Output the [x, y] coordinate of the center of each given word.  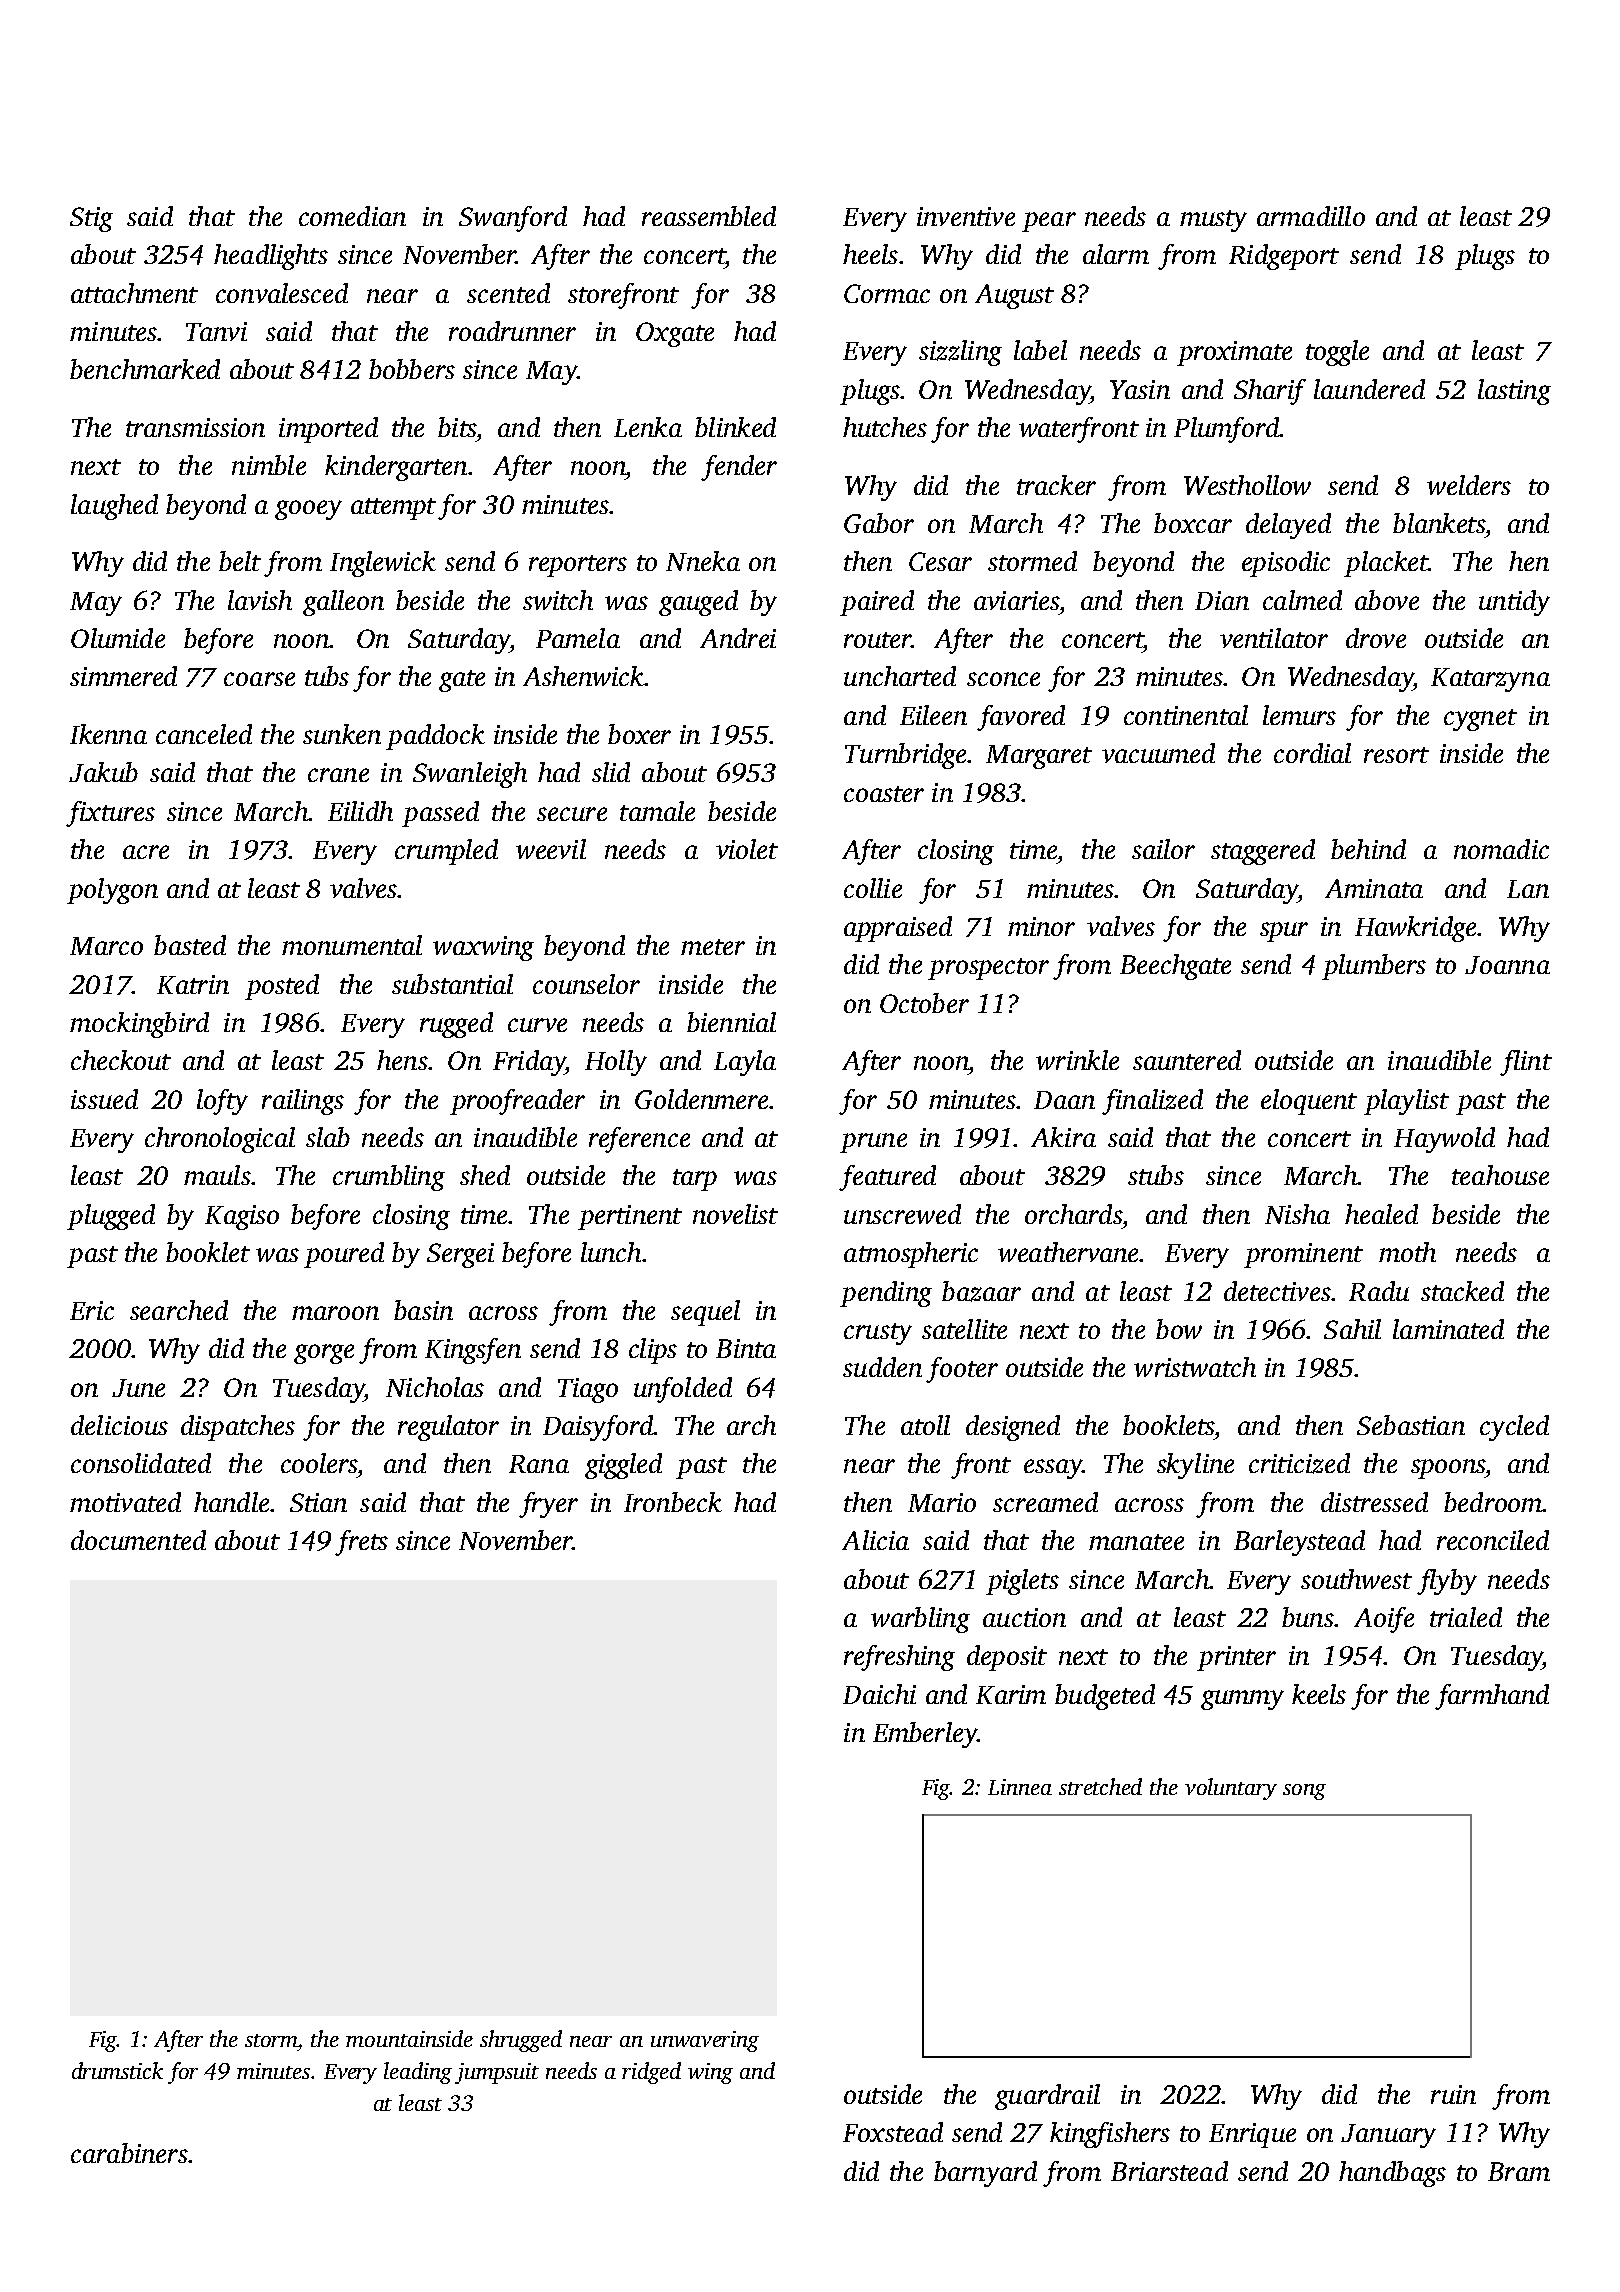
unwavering [705, 2041]
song [1304, 1792]
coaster [884, 794]
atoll [925, 1425]
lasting [1514, 392]
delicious [119, 1425]
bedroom [1493, 1502]
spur [1284, 932]
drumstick [117, 2070]
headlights [271, 257]
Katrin [193, 984]
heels [870, 254]
